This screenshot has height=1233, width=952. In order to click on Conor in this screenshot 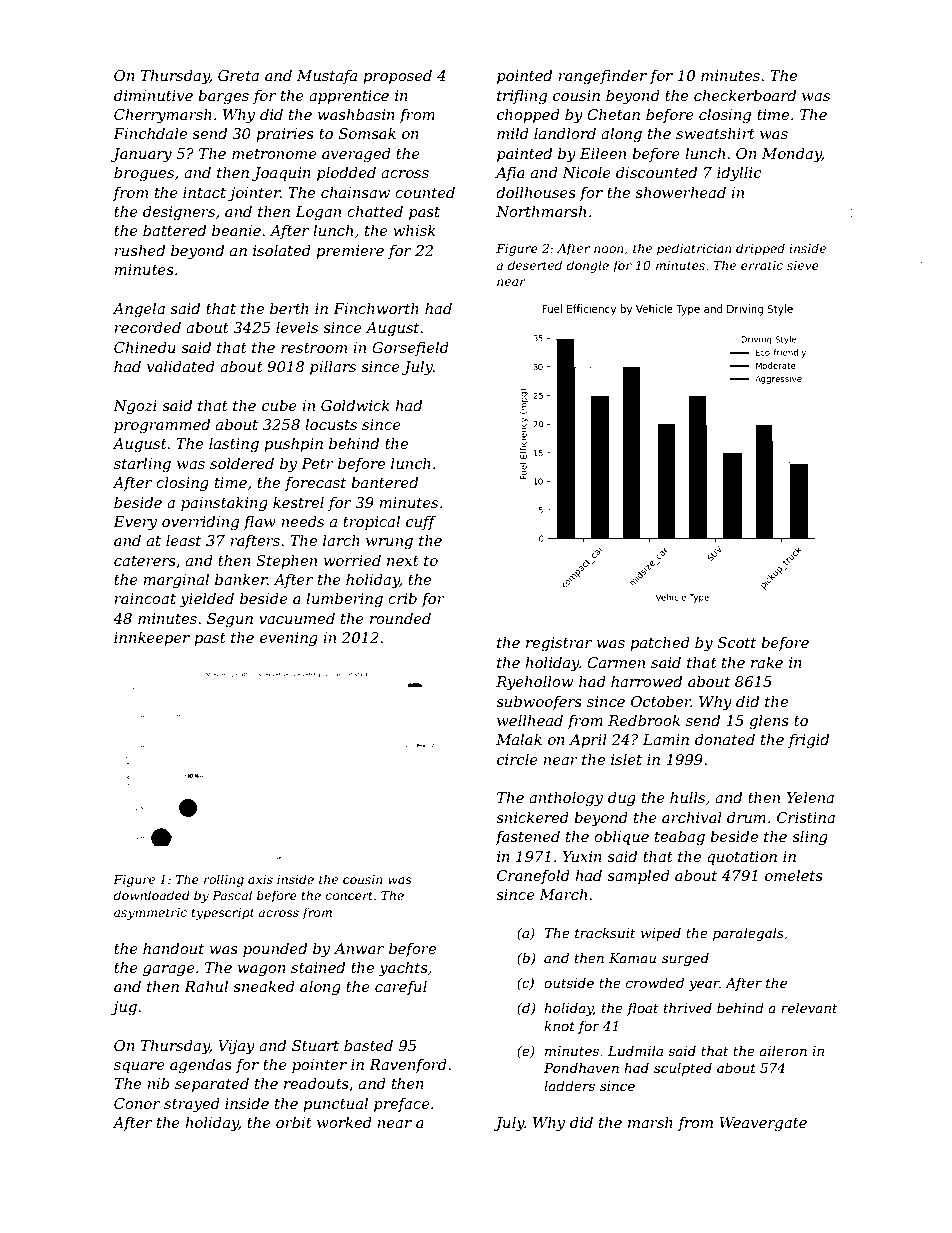, I will do `click(137, 1103)`.
